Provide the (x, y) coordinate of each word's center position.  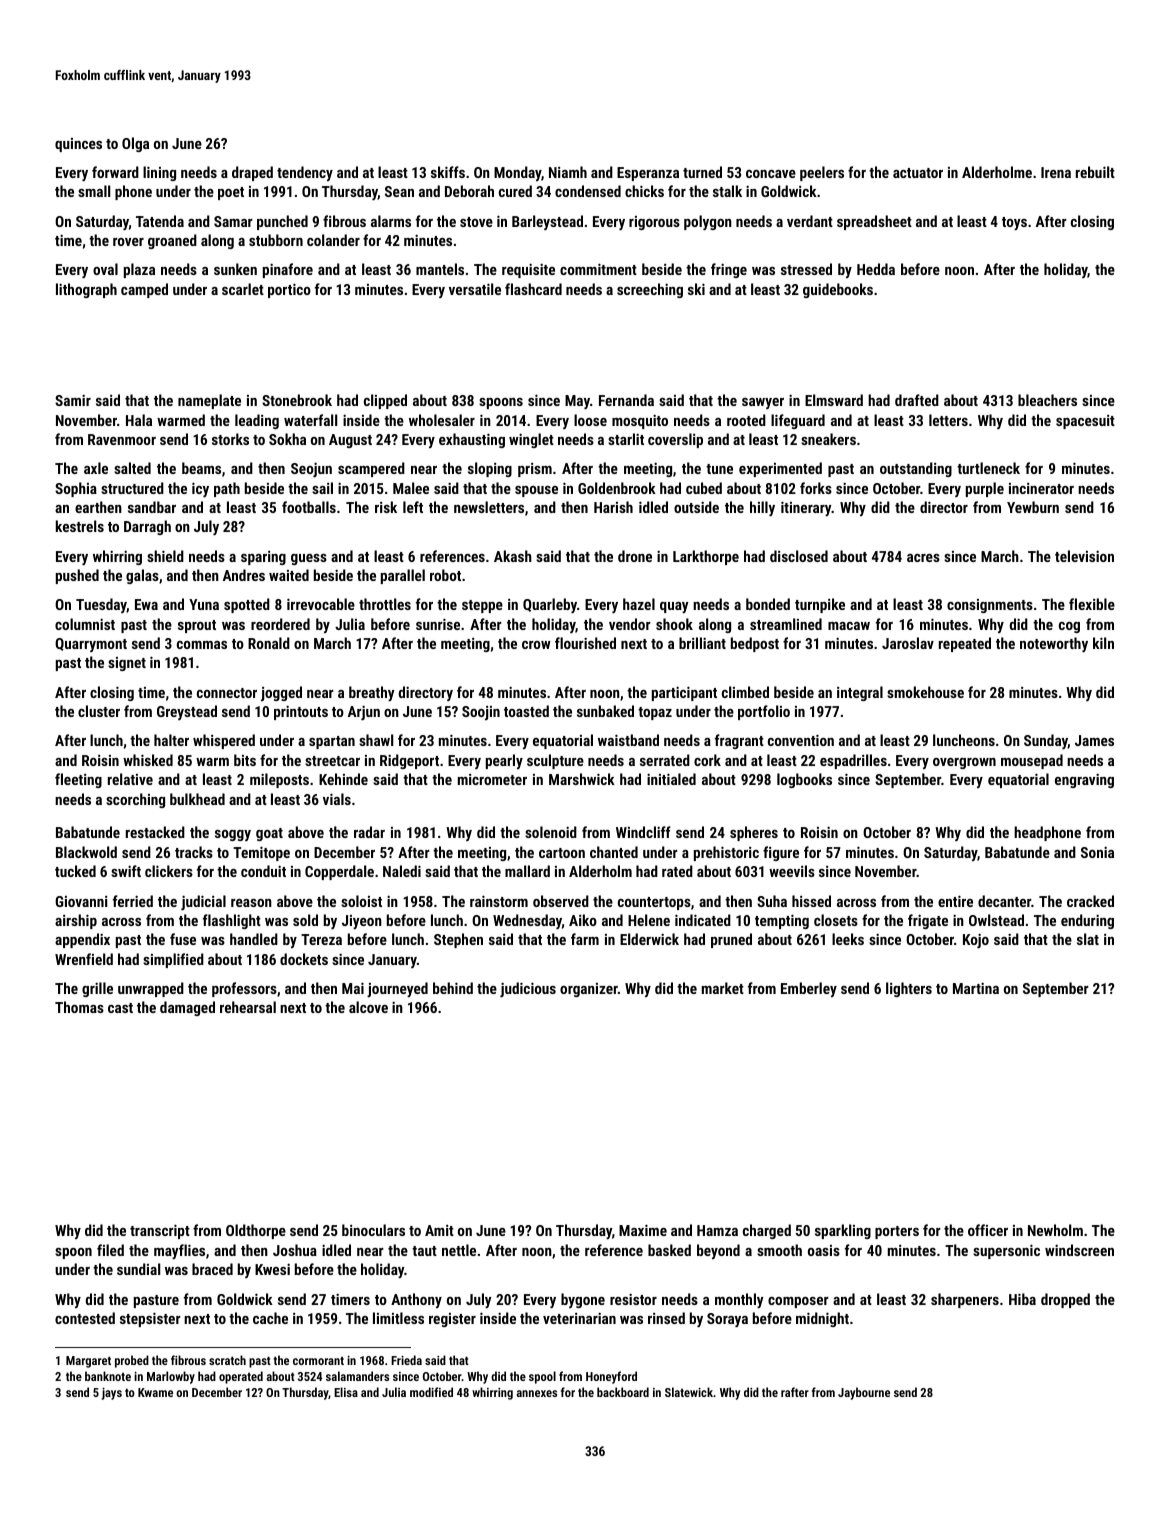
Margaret (88, 1362)
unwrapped (151, 989)
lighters (909, 989)
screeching (650, 290)
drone (635, 556)
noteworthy (1054, 644)
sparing (263, 558)
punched (282, 222)
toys (1014, 223)
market (723, 988)
